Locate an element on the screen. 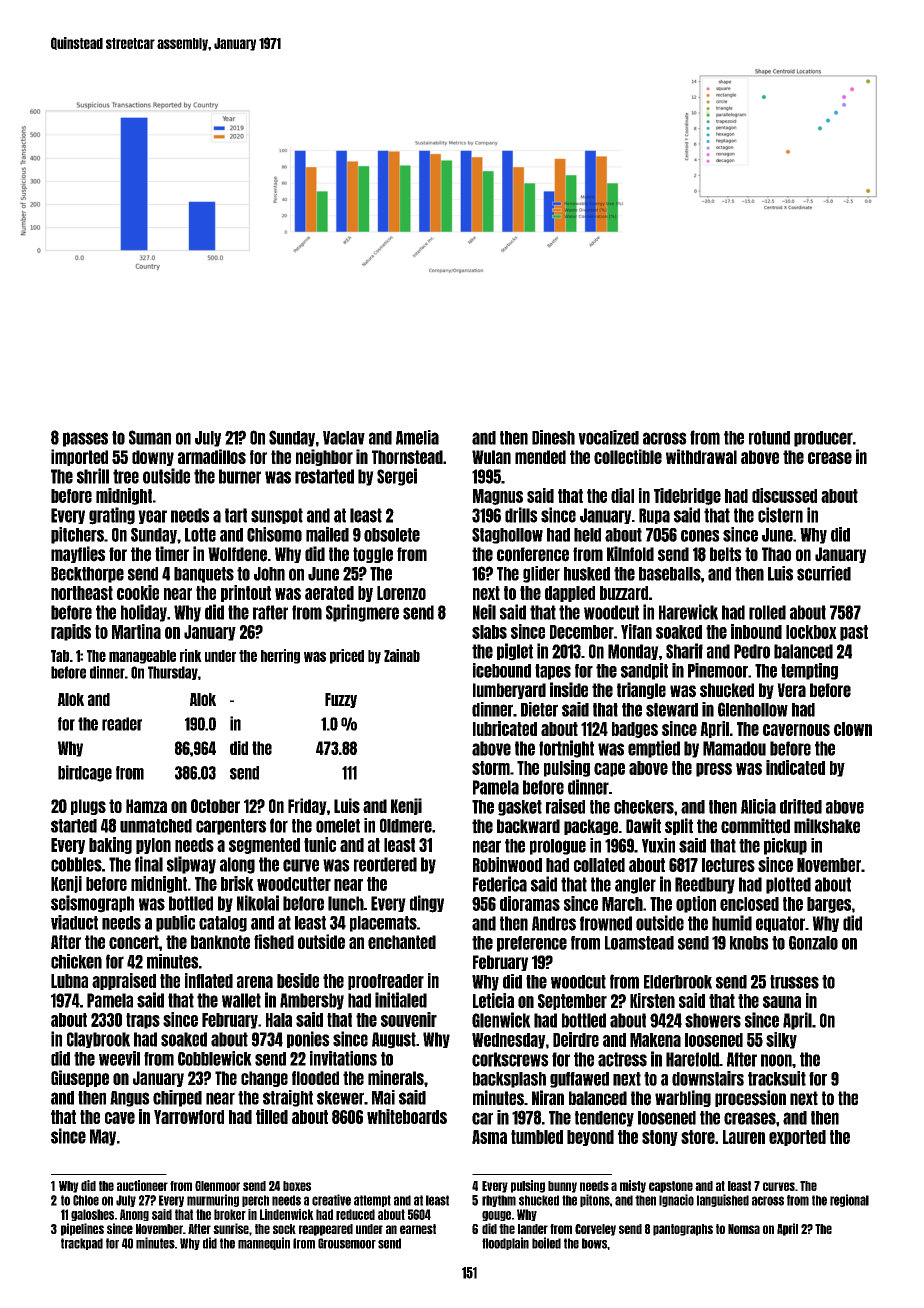  Suman is located at coordinates (150, 437).
